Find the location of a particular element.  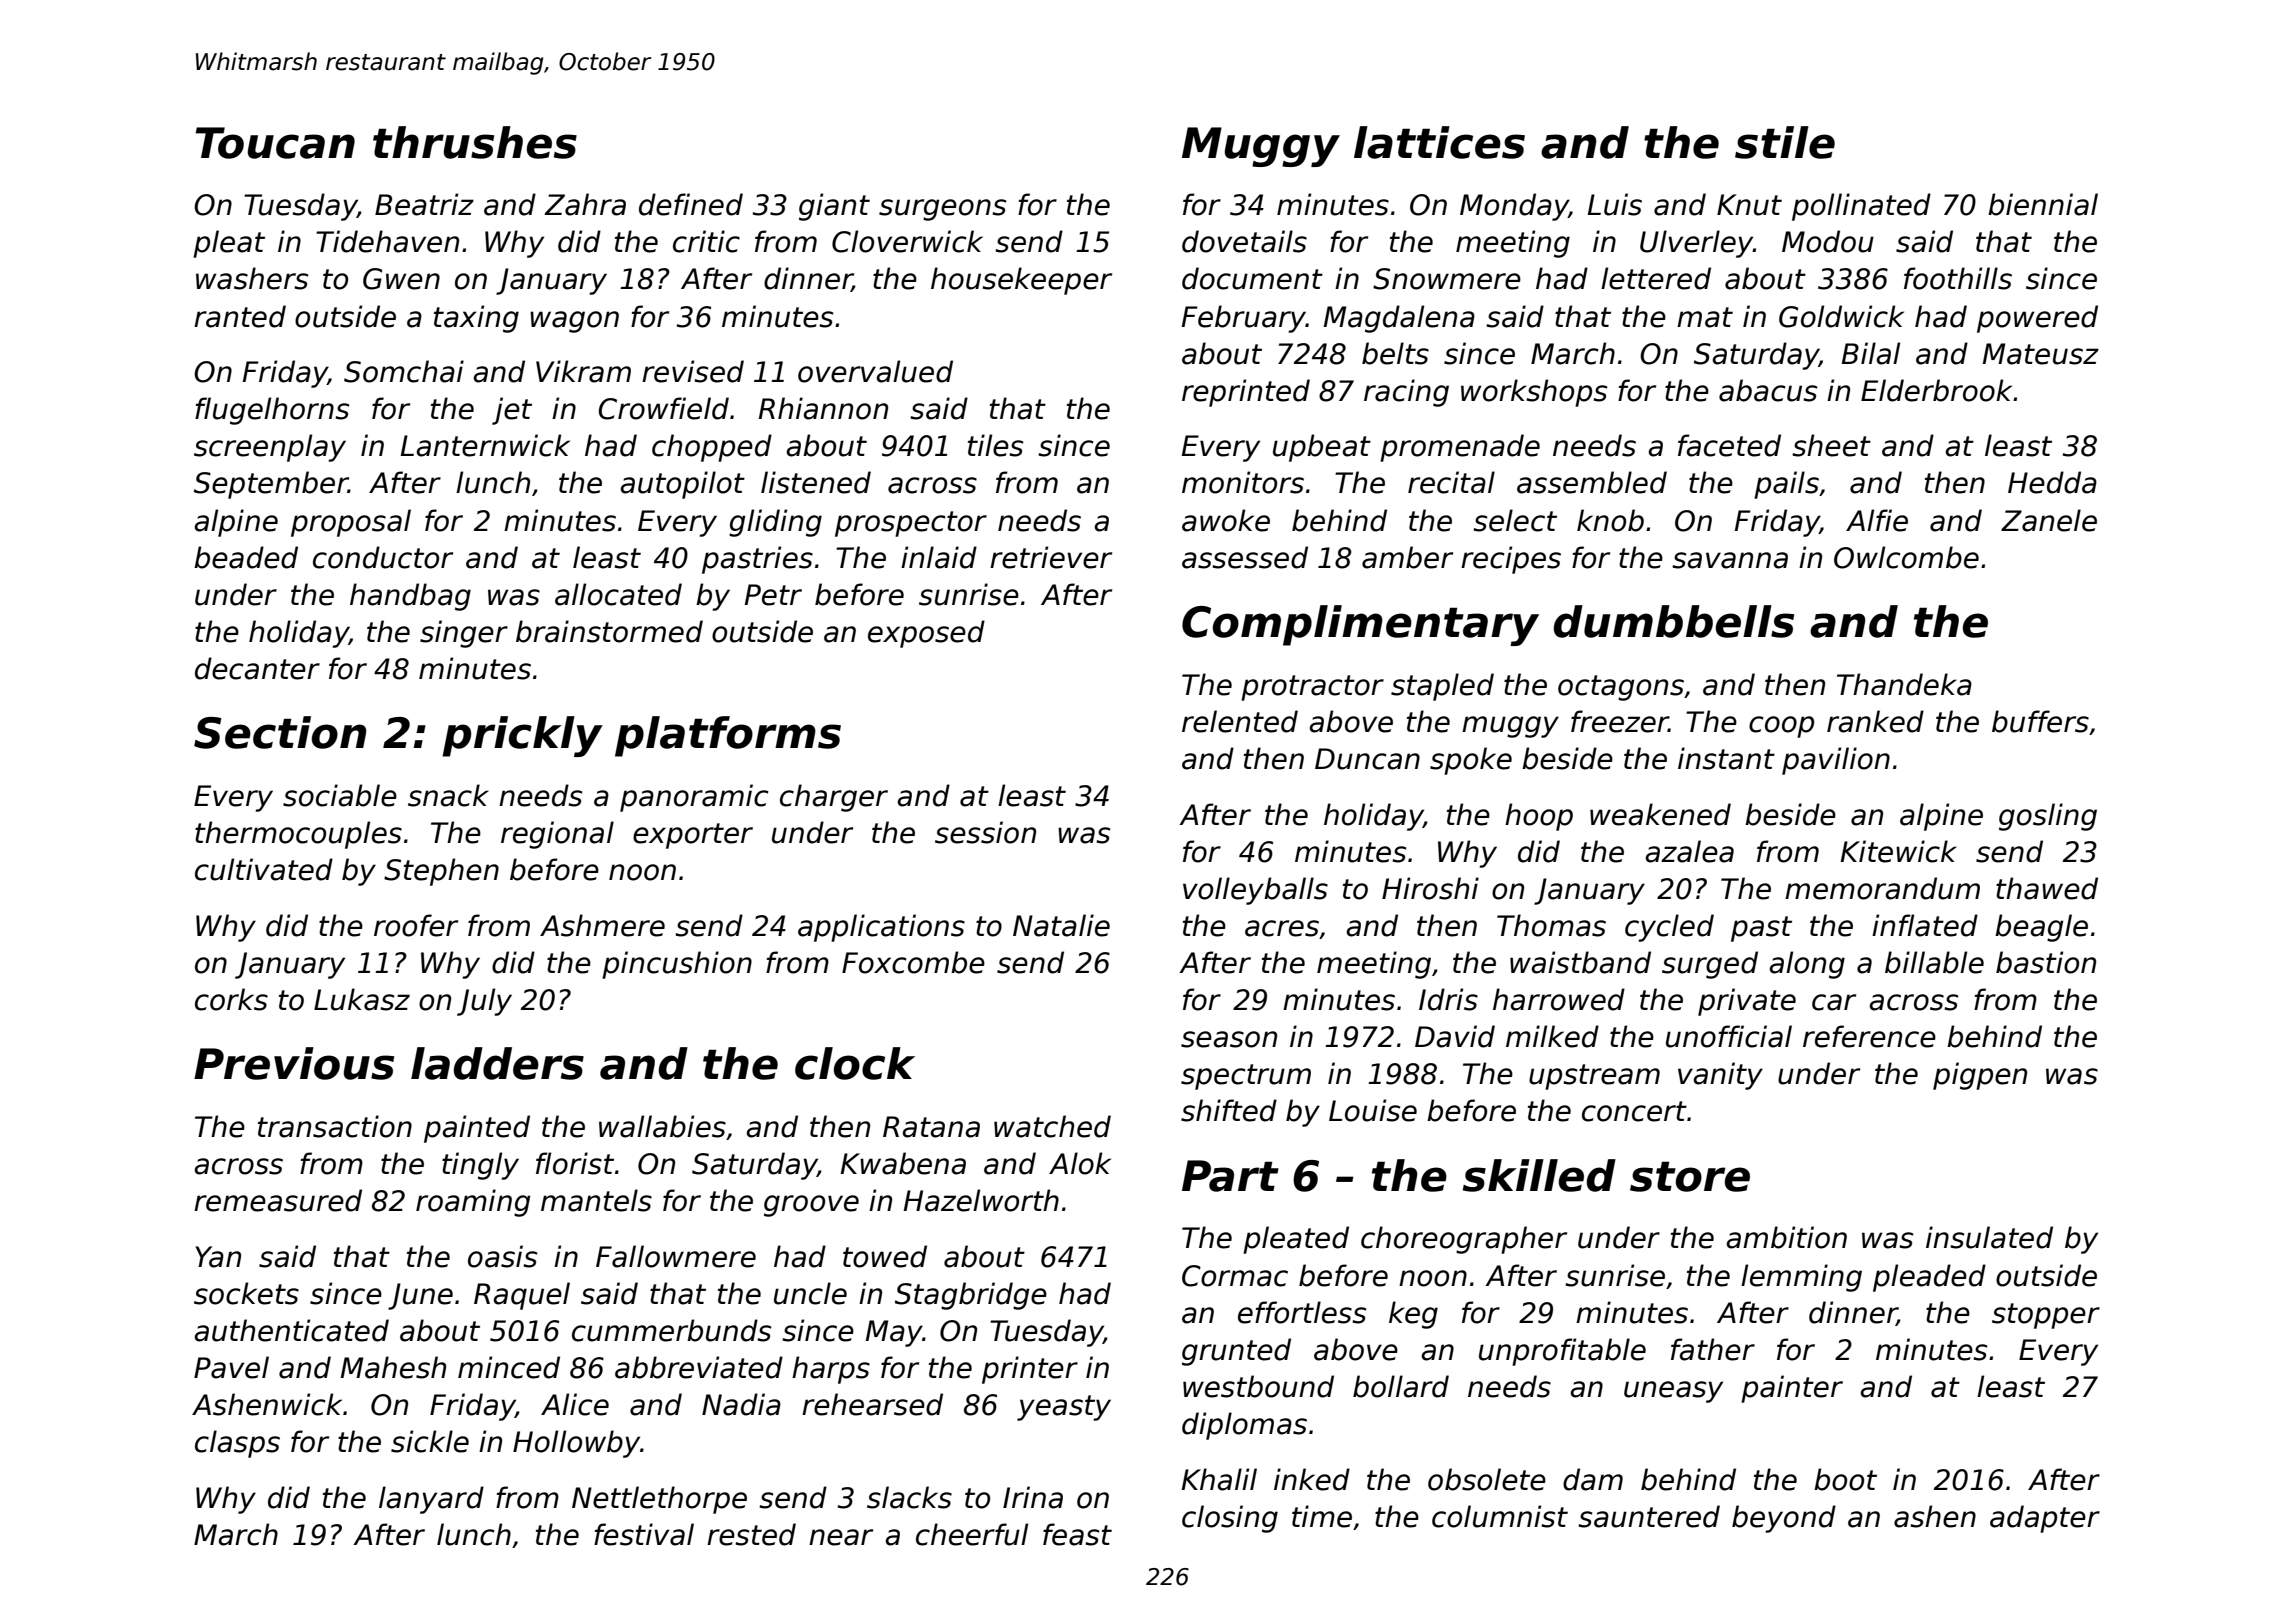

insulated is located at coordinates (1989, 1237).
